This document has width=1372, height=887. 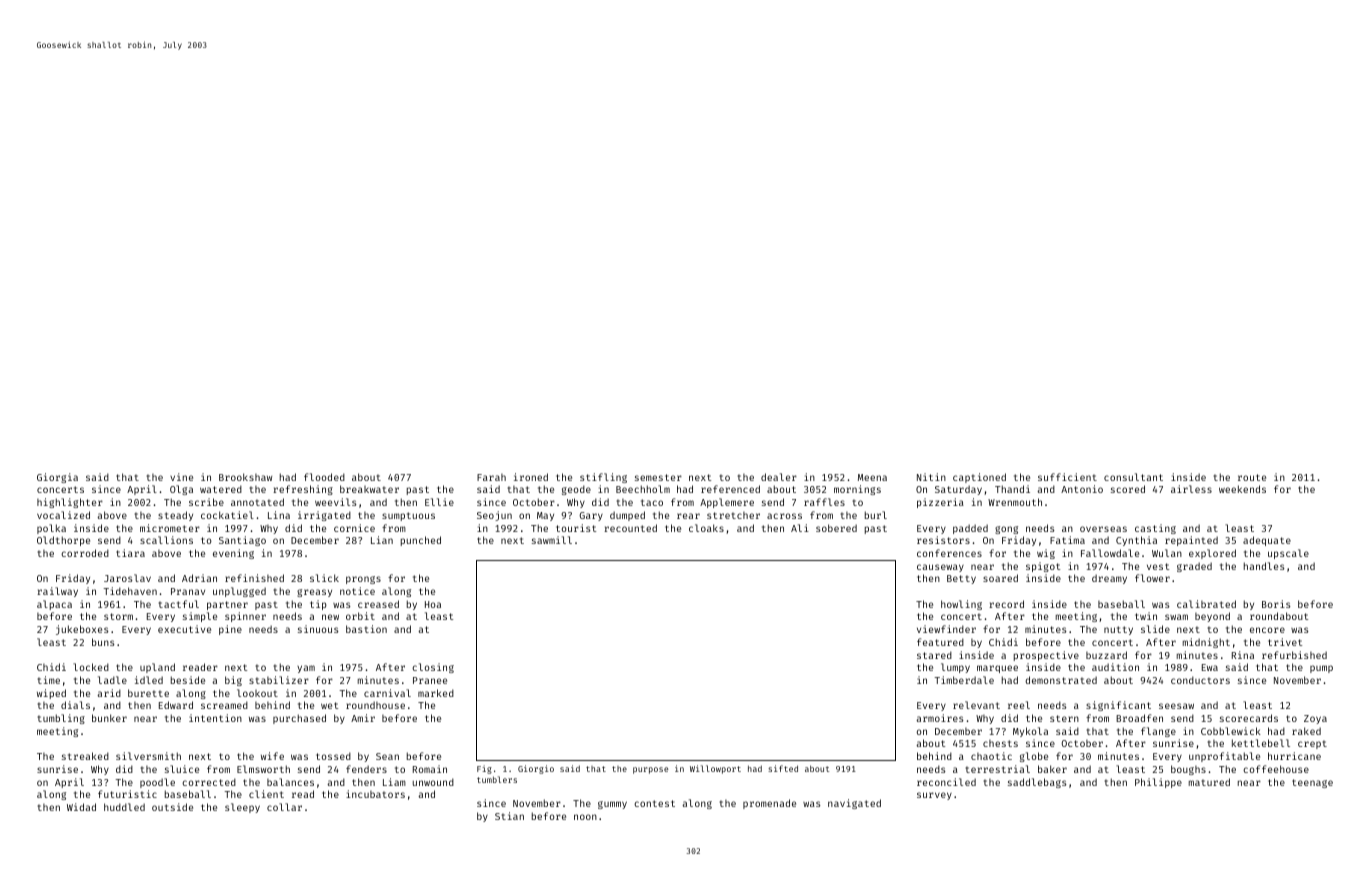 I want to click on causeway, so click(x=940, y=568).
